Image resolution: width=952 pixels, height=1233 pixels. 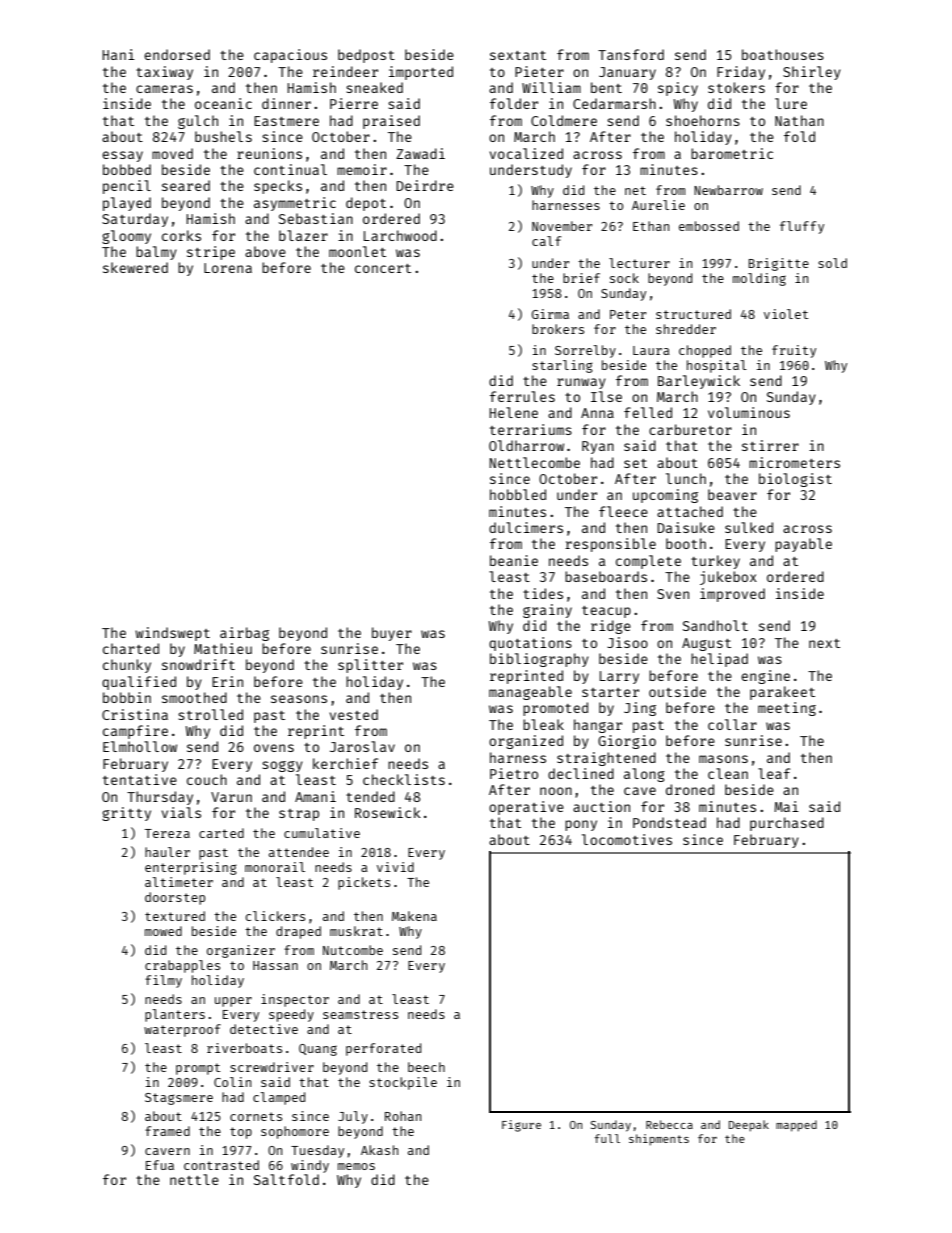 I want to click on Anna, so click(x=597, y=413).
